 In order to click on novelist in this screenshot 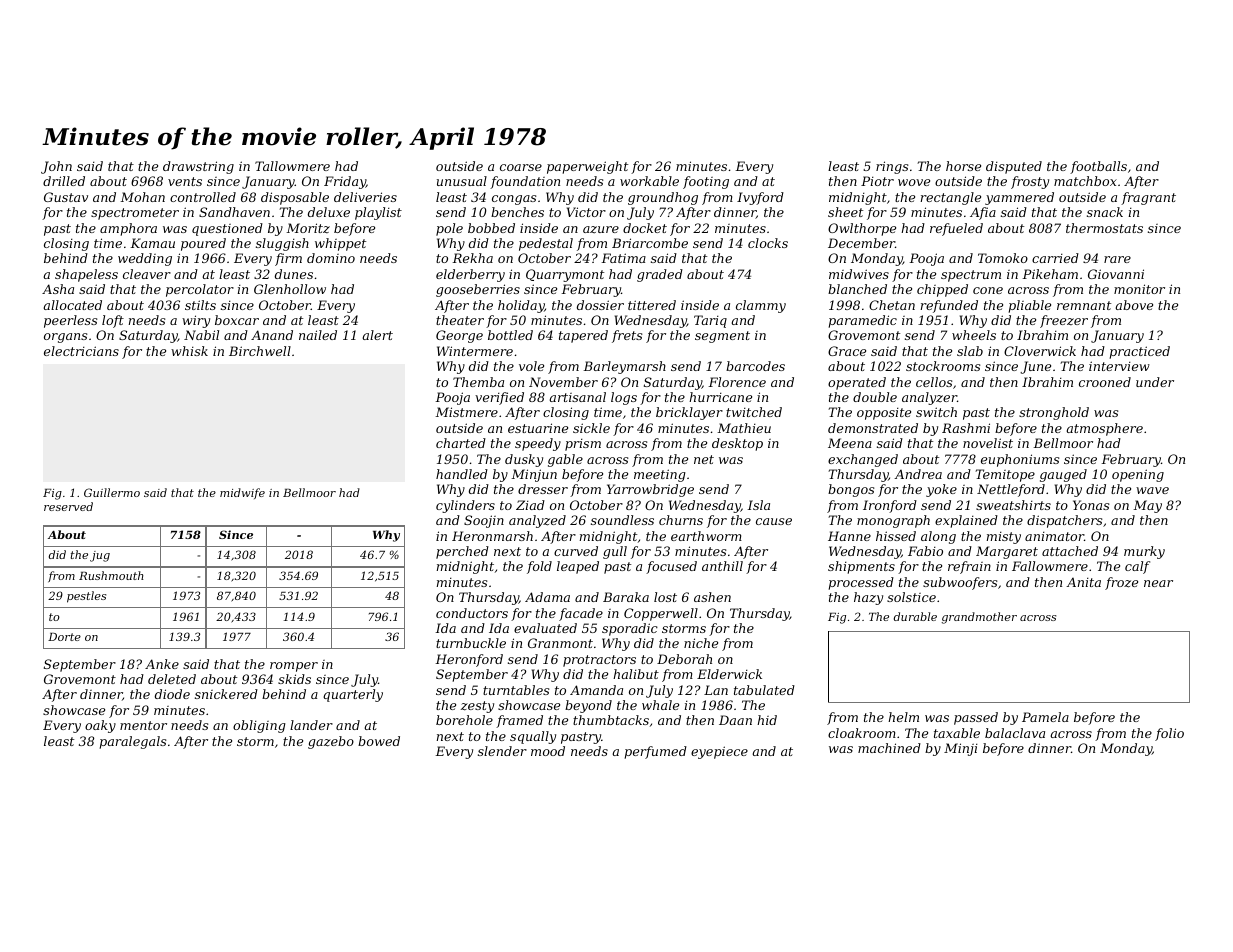, I will do `click(988, 443)`.
